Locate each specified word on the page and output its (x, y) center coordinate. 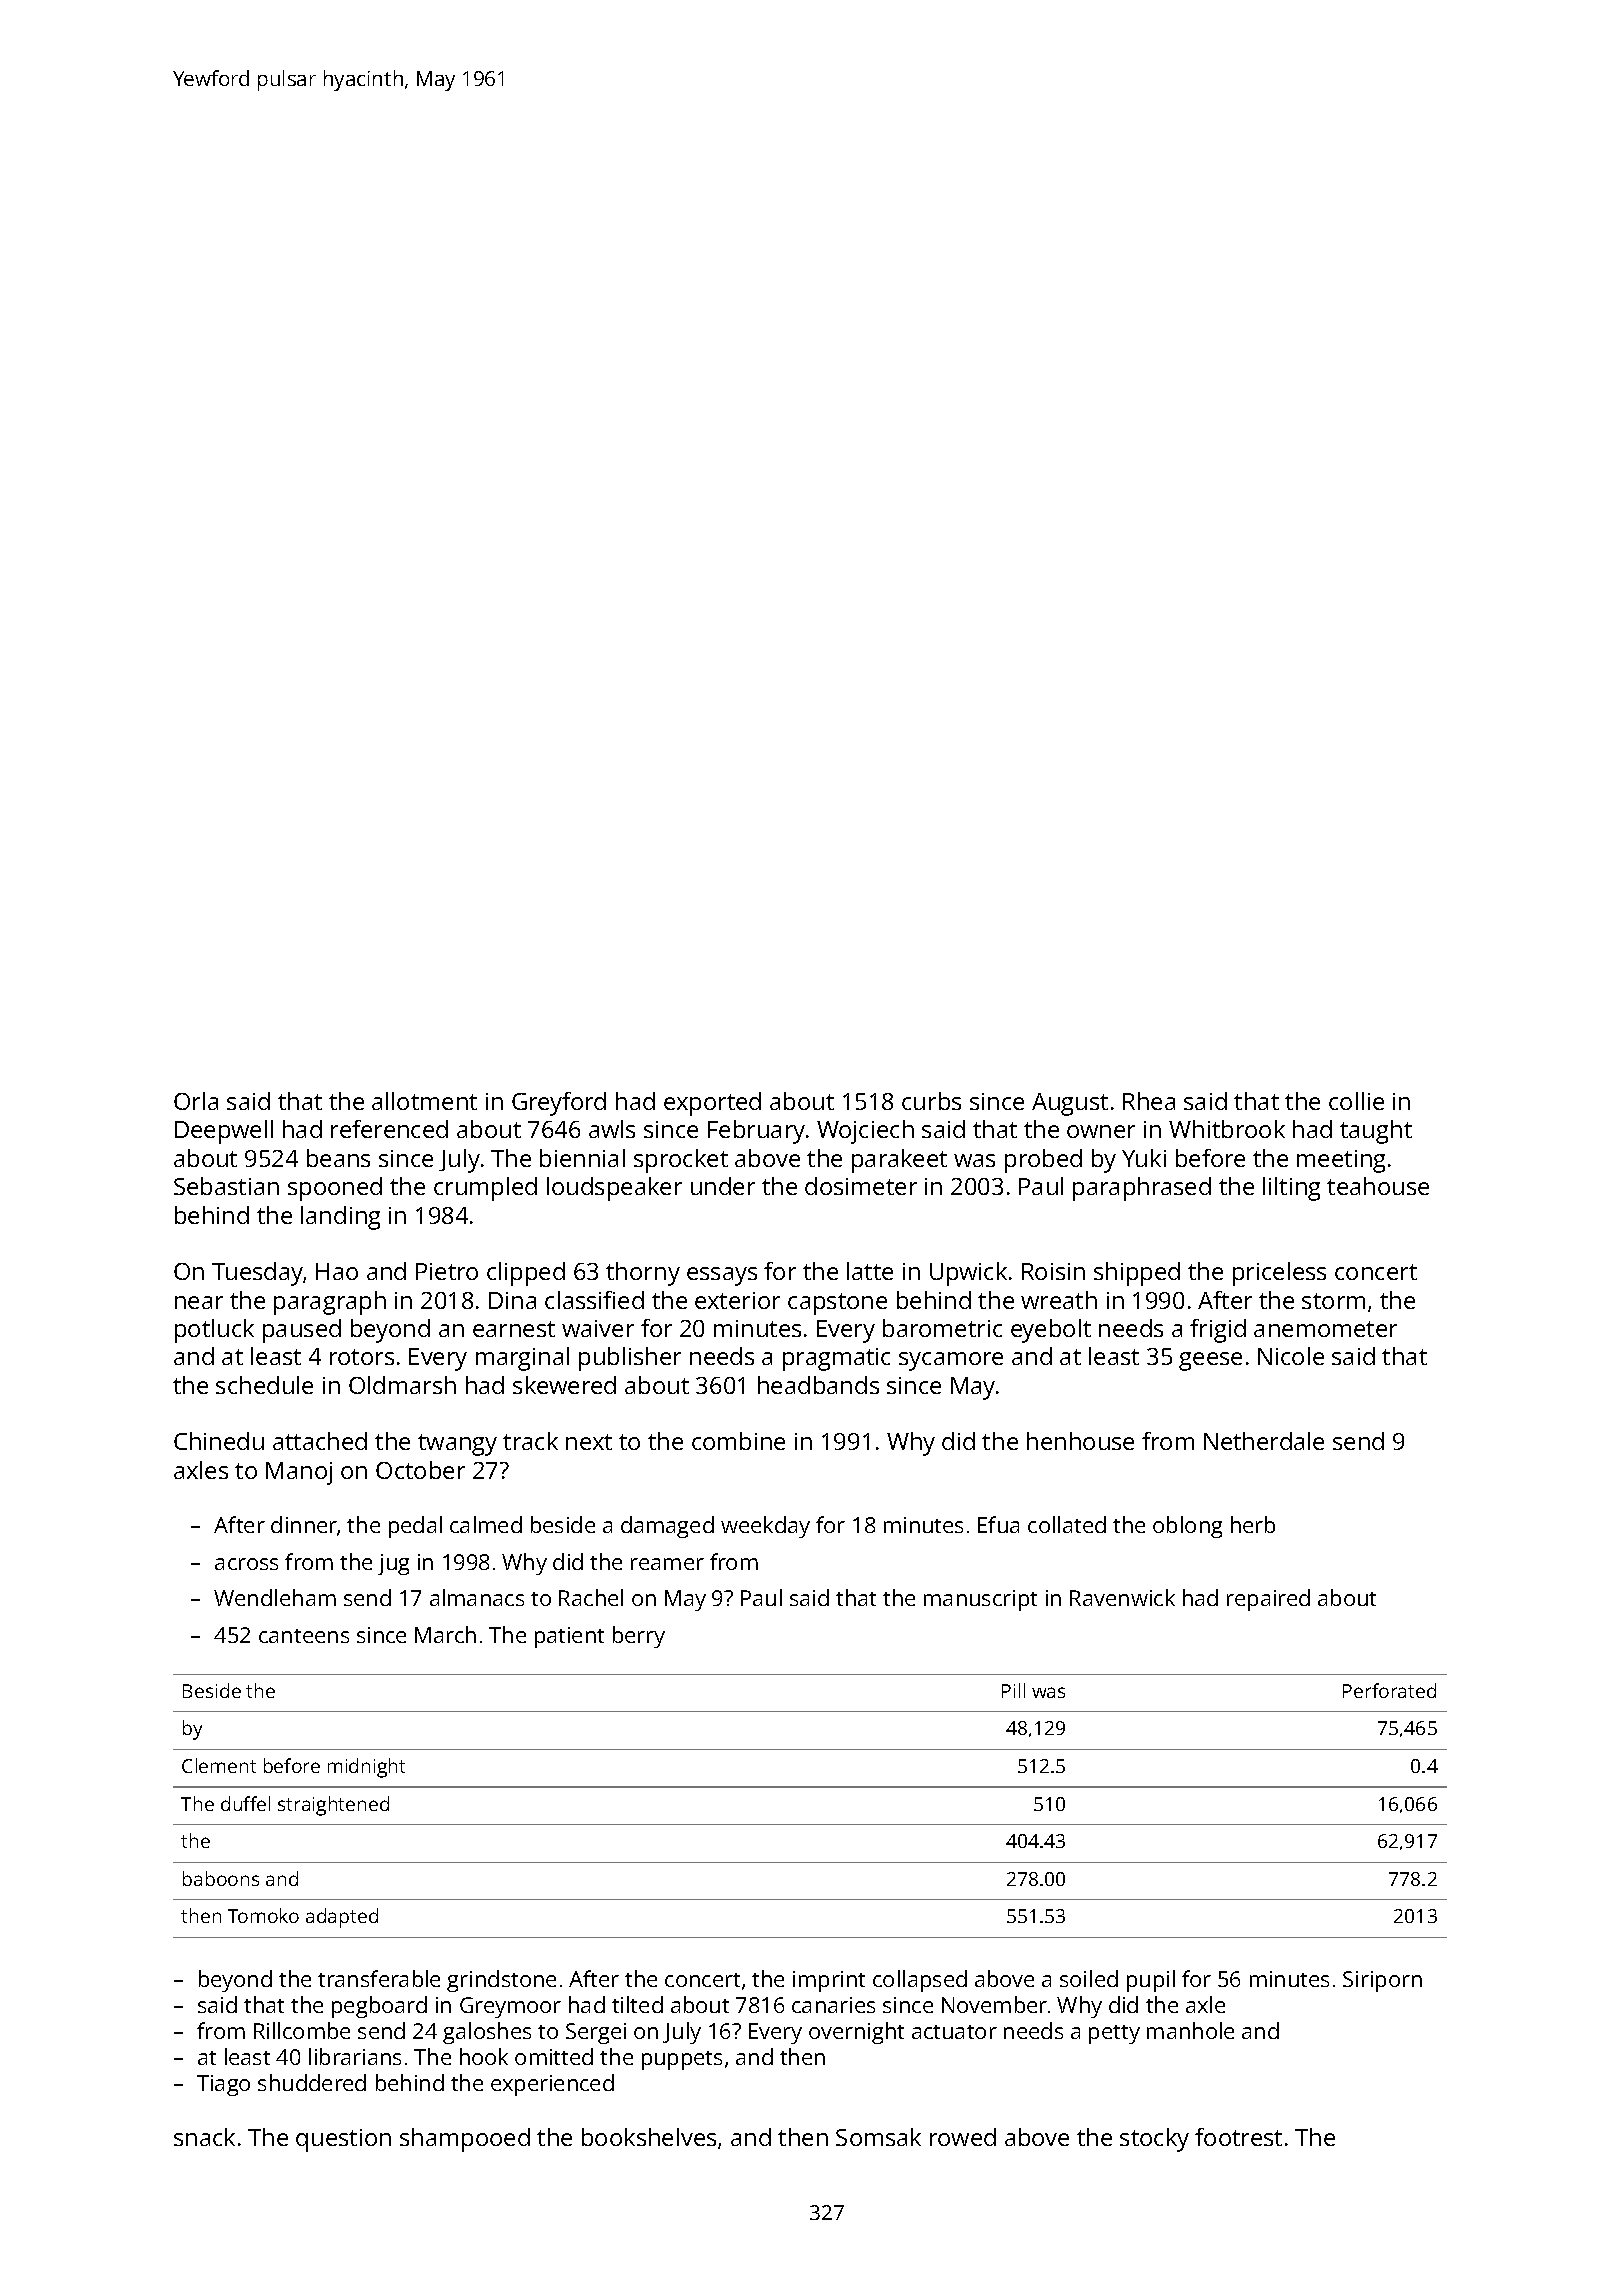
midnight (366, 1768)
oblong (1187, 1527)
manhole (1190, 2030)
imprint (829, 1981)
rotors (362, 1357)
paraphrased (1142, 1189)
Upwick (968, 1274)
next (589, 1442)
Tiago (223, 2085)
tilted (637, 2004)
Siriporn (1382, 1981)
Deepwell (224, 1132)
